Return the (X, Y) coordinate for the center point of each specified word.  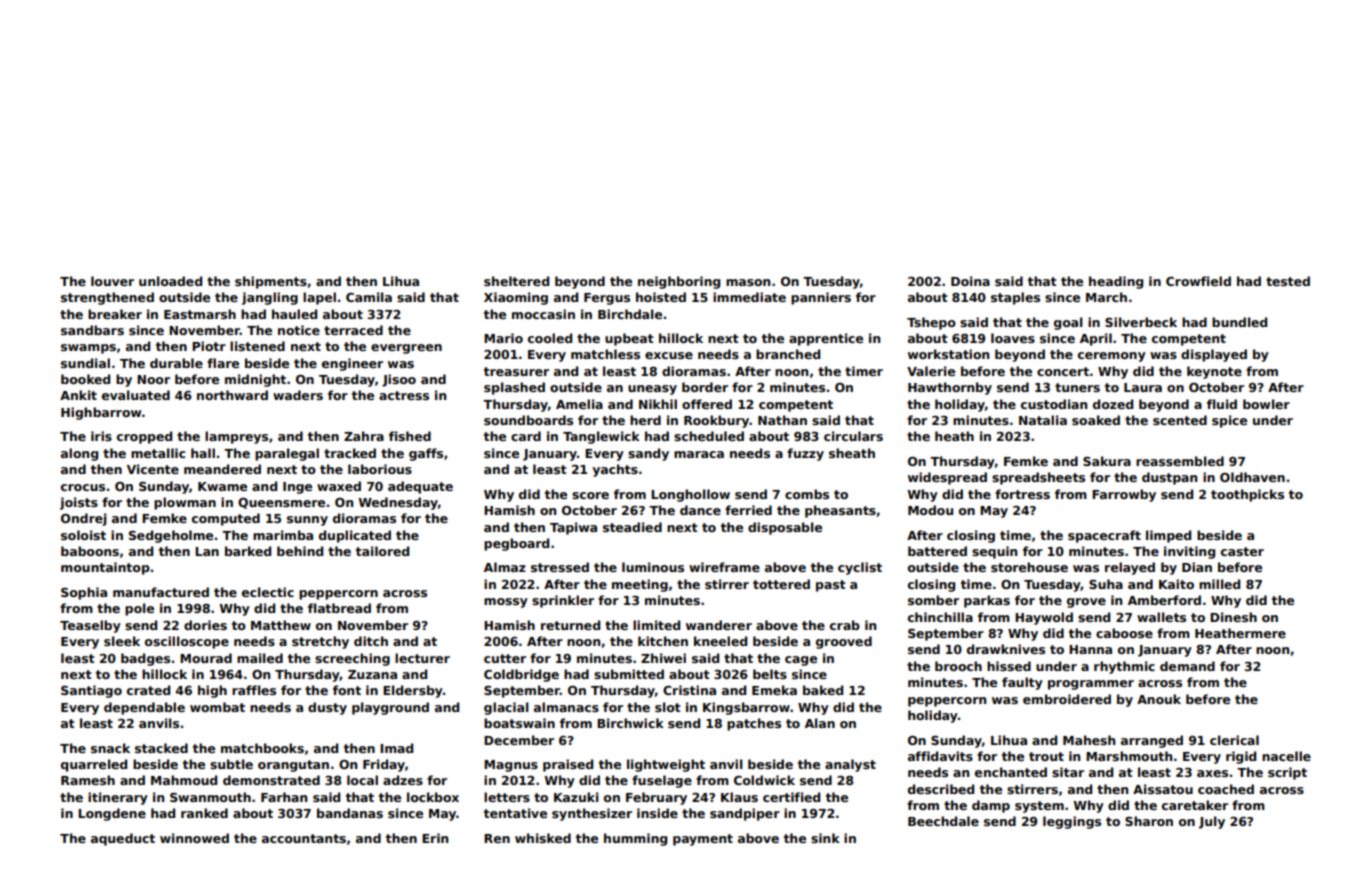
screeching (352, 659)
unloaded (170, 281)
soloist (83, 535)
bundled (1239, 322)
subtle (231, 764)
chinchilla (940, 617)
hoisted (661, 297)
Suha (1106, 584)
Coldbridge (521, 675)
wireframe (724, 567)
